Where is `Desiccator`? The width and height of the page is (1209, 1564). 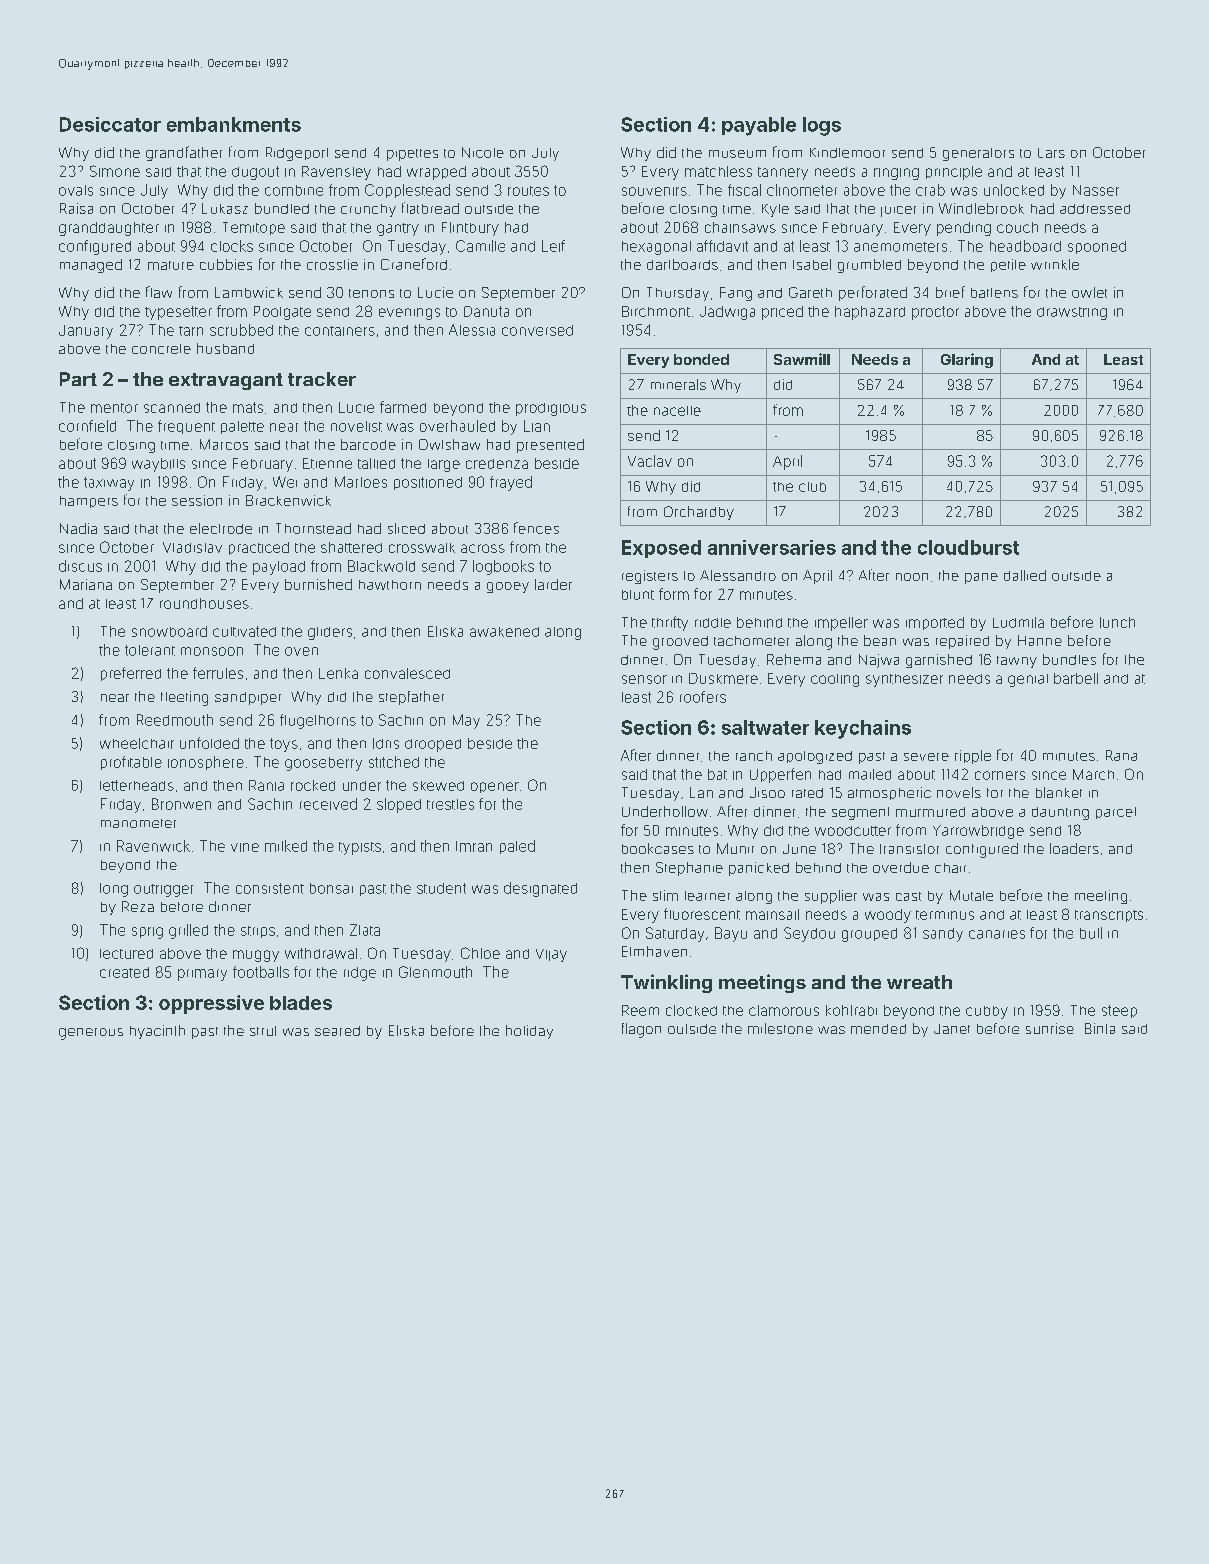 Desiccator is located at coordinates (110, 124).
